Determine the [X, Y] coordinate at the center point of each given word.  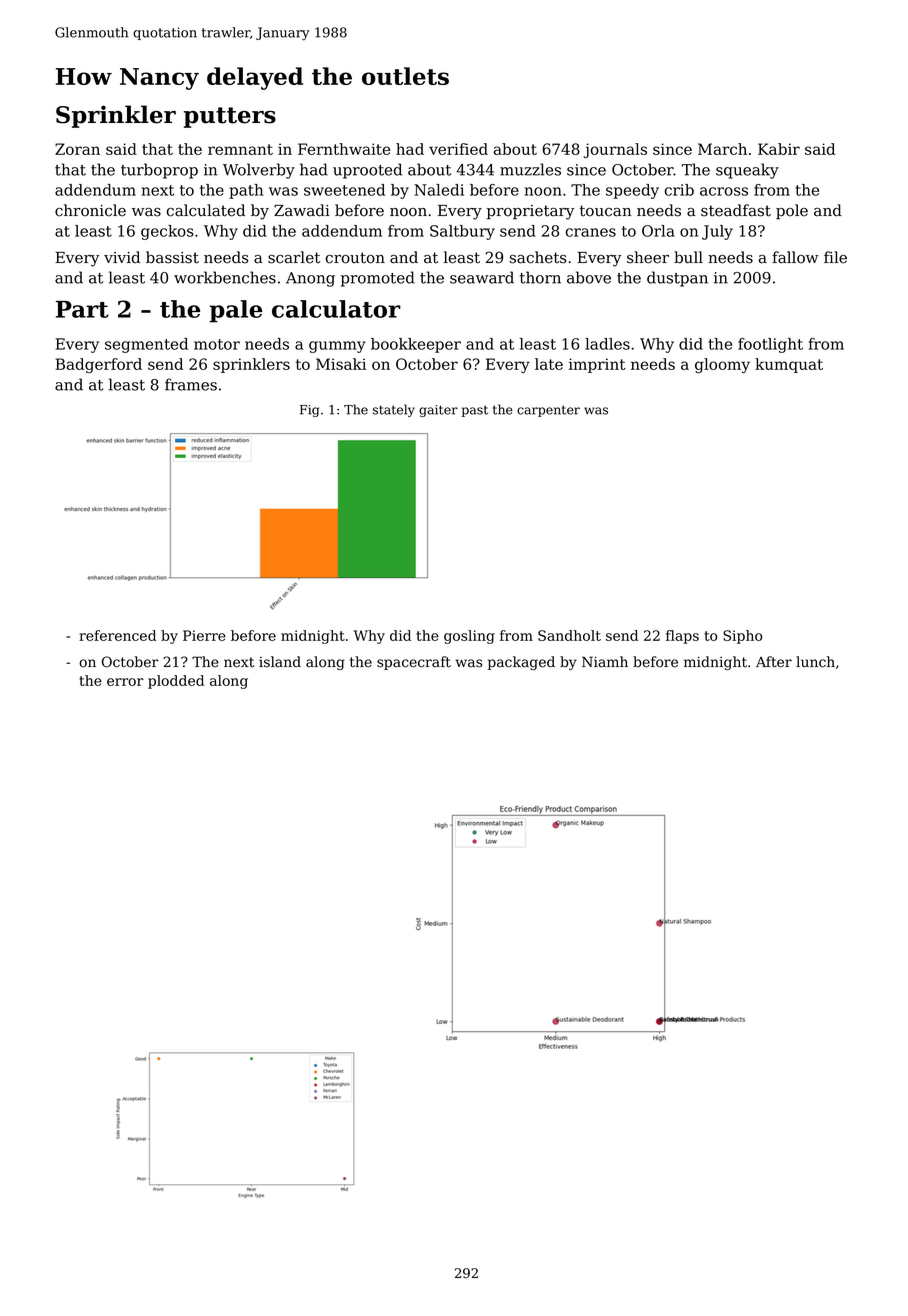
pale [236, 311]
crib [679, 190]
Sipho [742, 637]
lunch [815, 662]
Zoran [77, 149]
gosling [469, 637]
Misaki [341, 364]
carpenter [548, 411]
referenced [117, 635]
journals [615, 150]
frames [191, 384]
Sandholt [569, 635]
